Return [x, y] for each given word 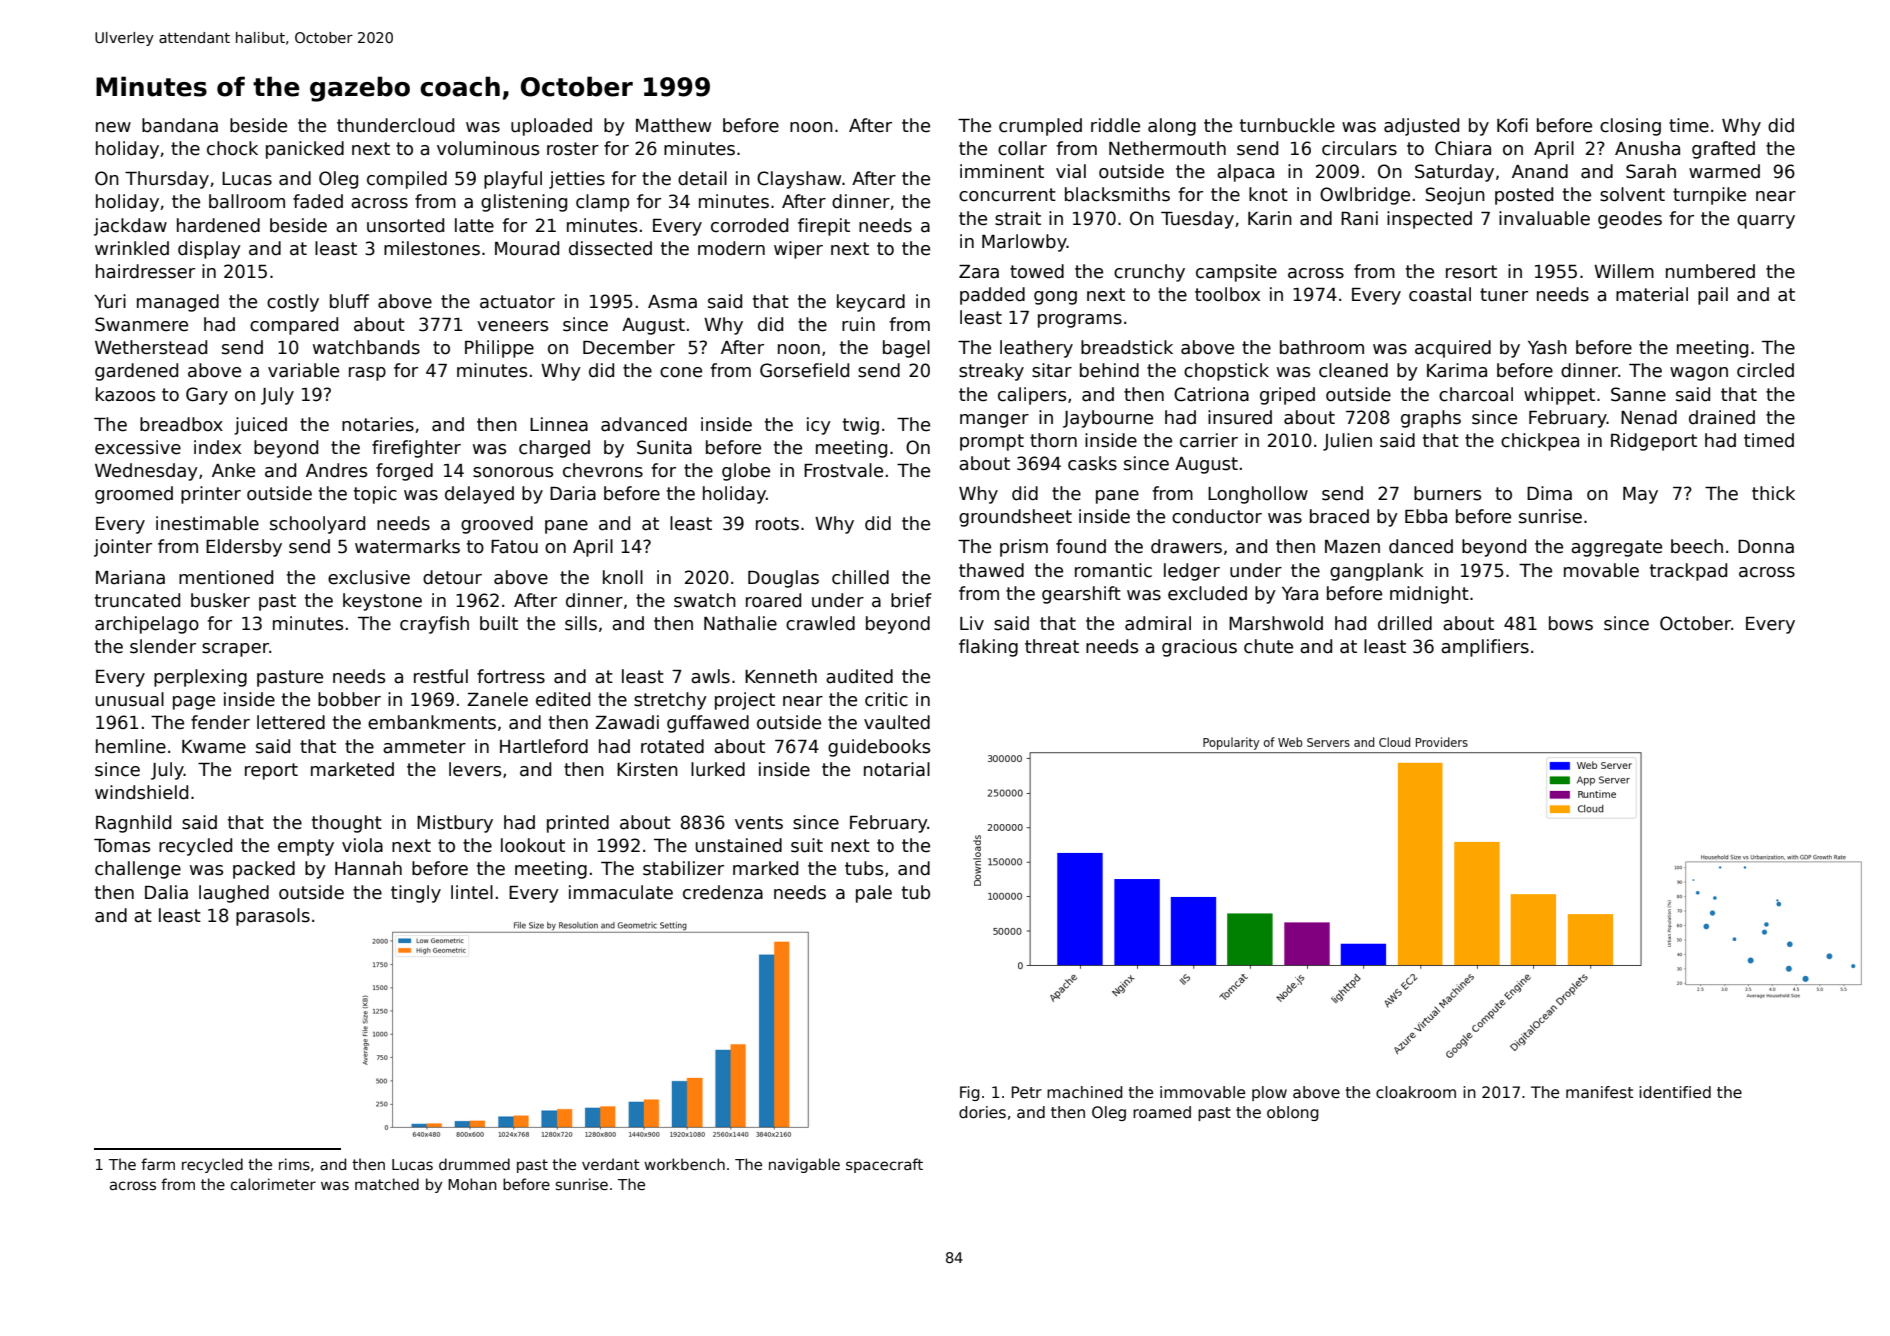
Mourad [527, 248]
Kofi [1512, 125]
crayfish [434, 625]
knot [1268, 194]
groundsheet [1015, 518]
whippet [1559, 396]
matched [387, 1184]
